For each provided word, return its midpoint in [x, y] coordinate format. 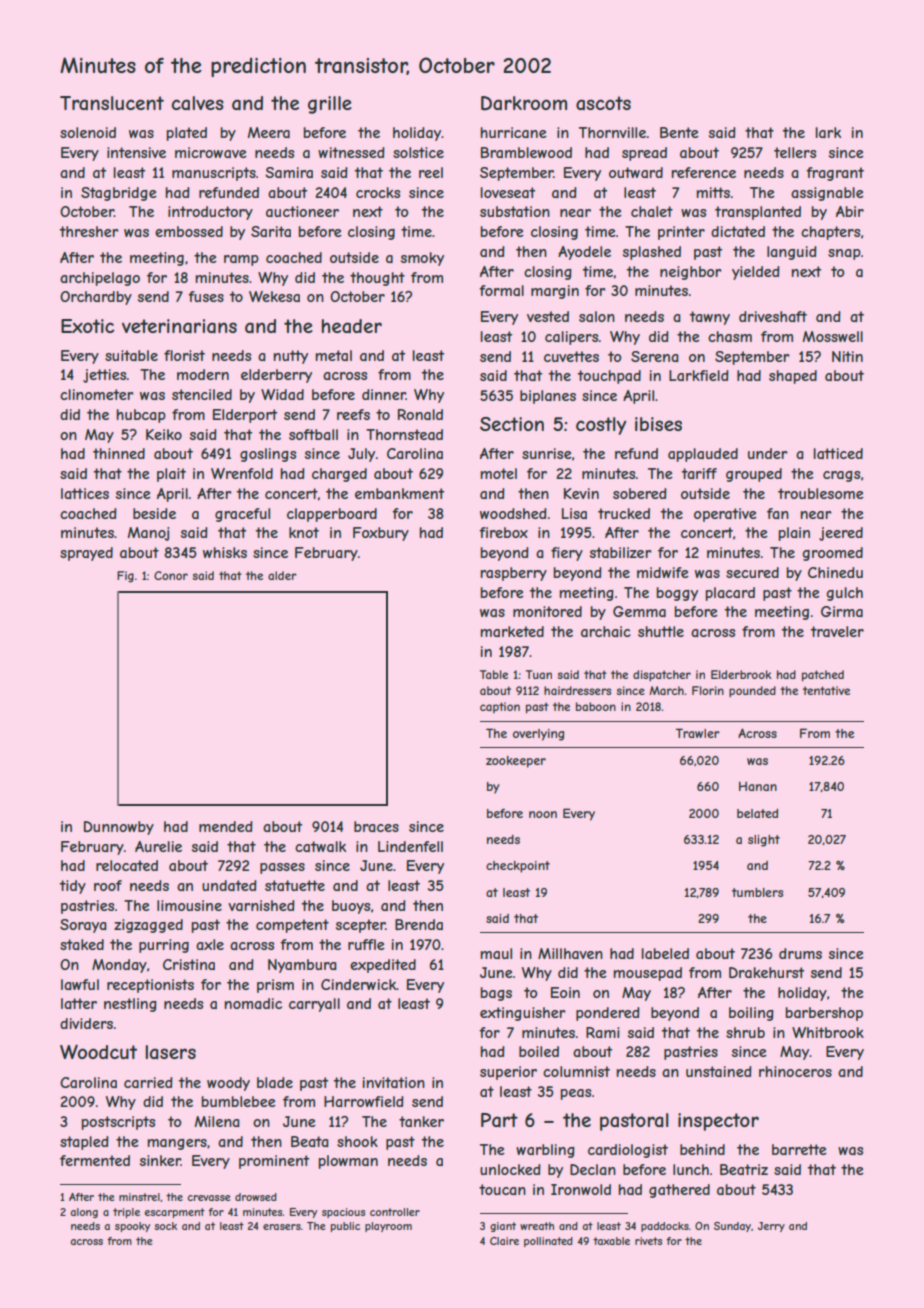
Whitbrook [828, 1032]
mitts [713, 192]
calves [198, 103]
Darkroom [524, 103]
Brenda [419, 924]
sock [165, 1226]
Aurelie [158, 846]
